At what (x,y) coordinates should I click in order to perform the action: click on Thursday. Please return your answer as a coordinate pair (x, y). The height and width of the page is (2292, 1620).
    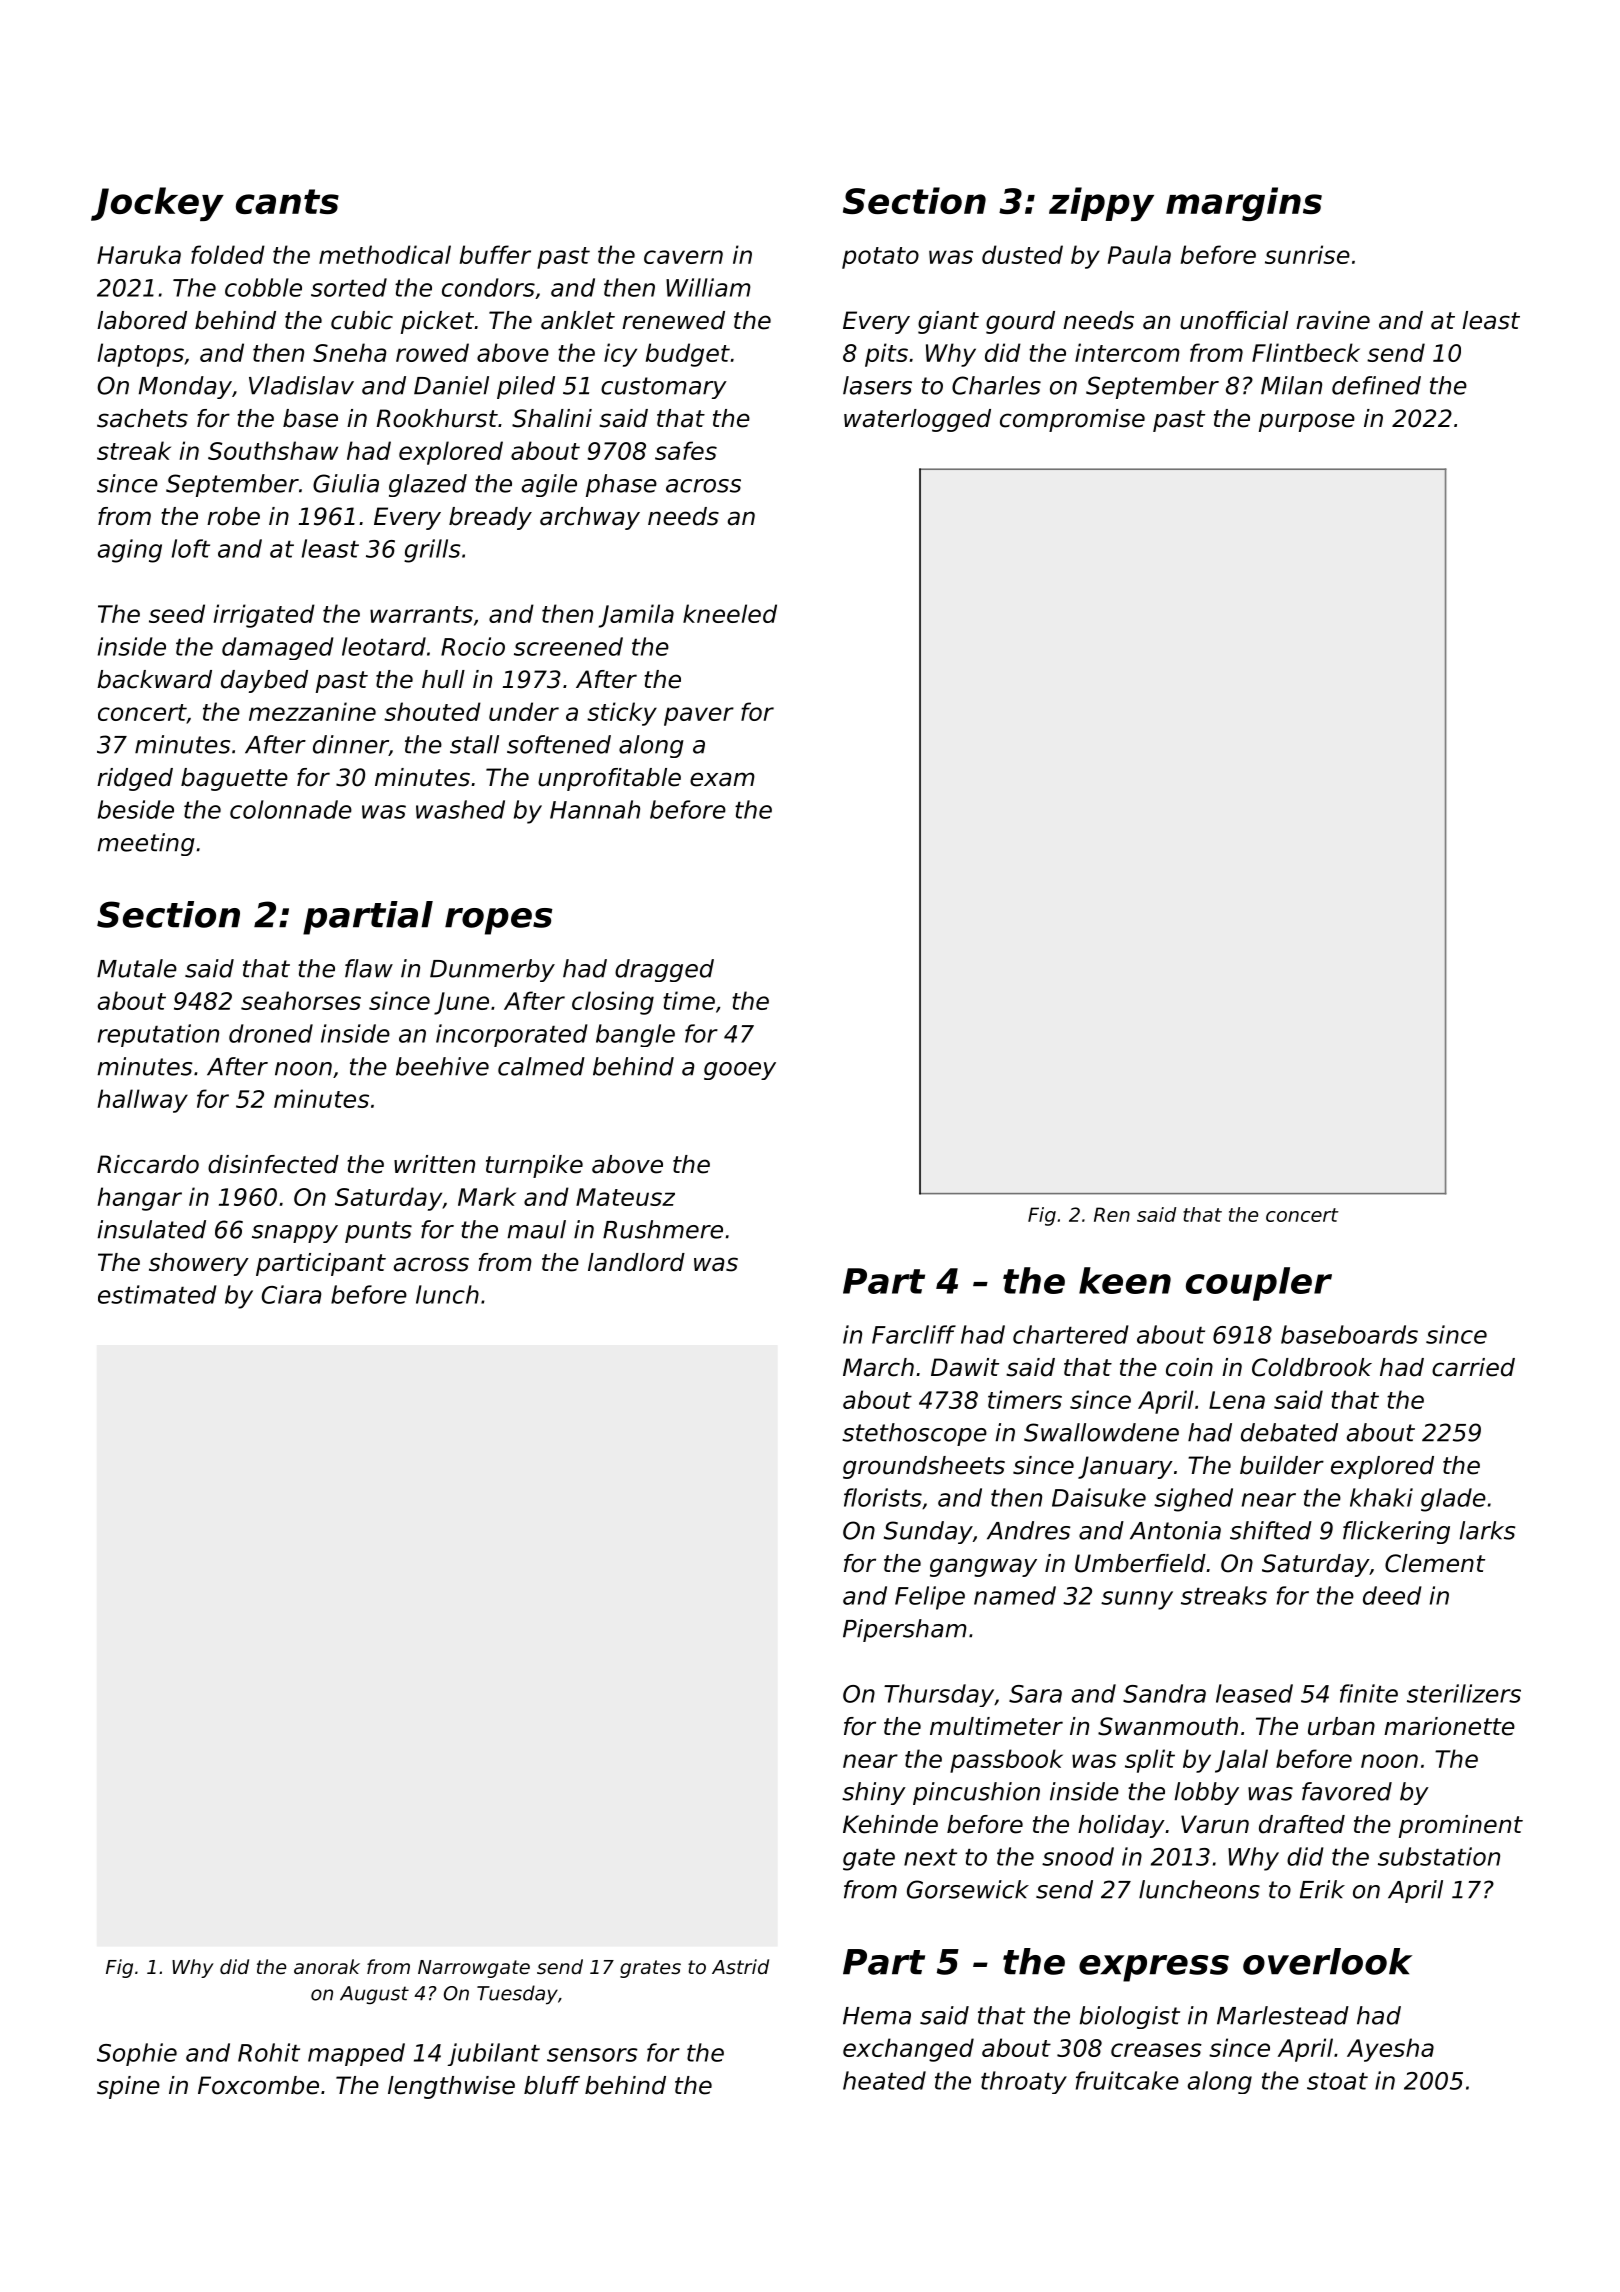
    Looking at the image, I should click on (939, 1695).
